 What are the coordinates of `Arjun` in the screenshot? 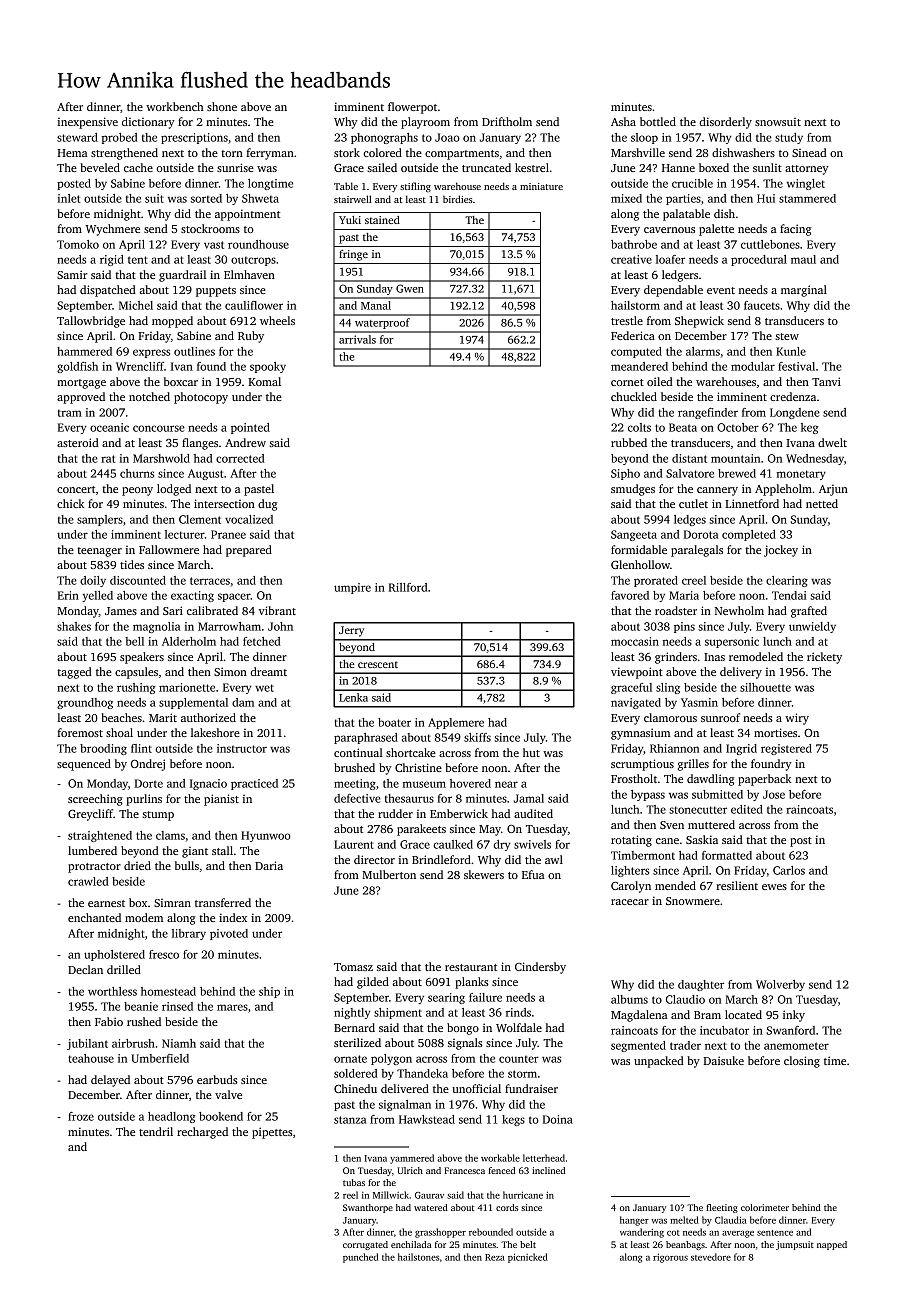 It's located at (833, 490).
